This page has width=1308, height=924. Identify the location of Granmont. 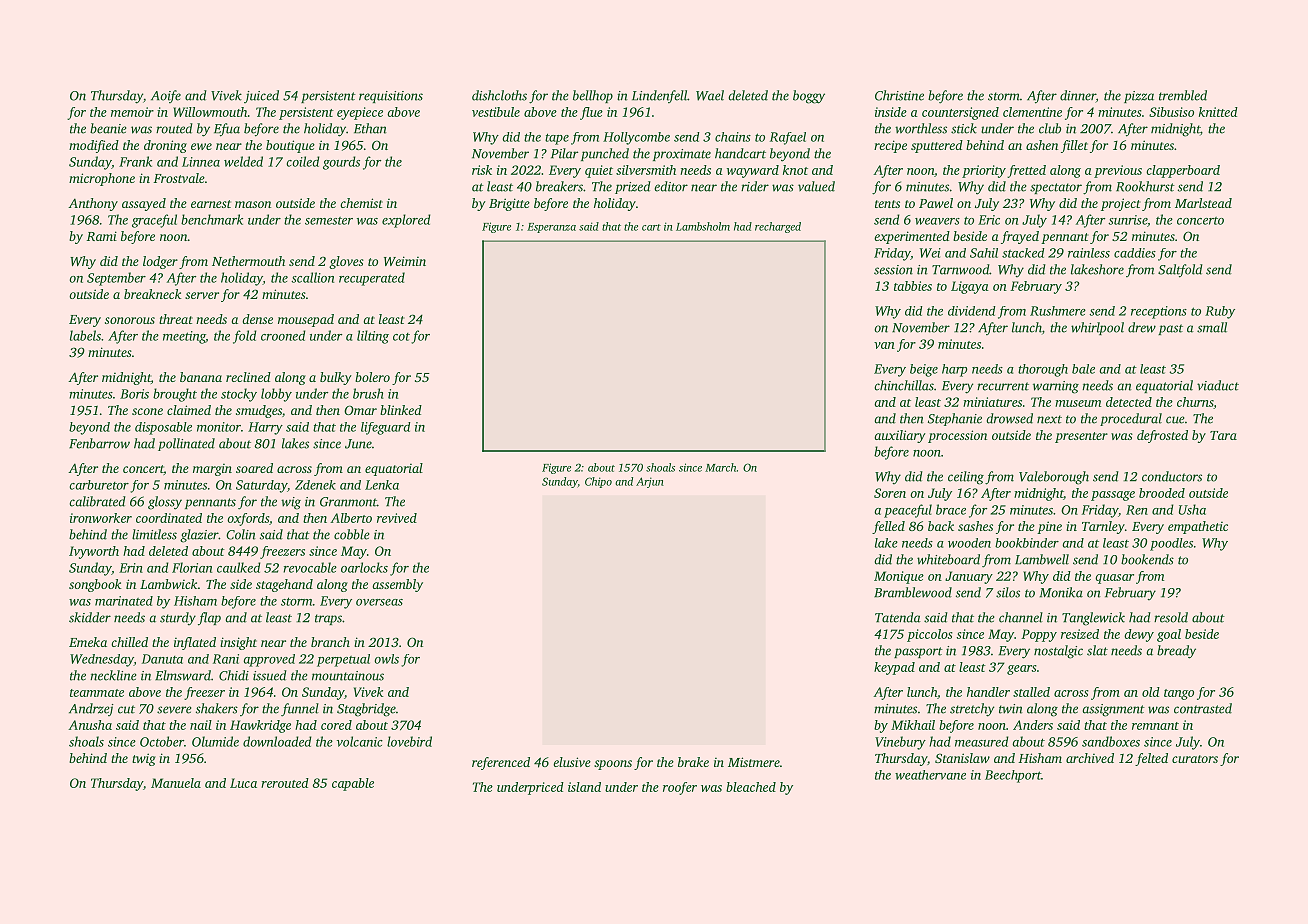
(348, 502).
